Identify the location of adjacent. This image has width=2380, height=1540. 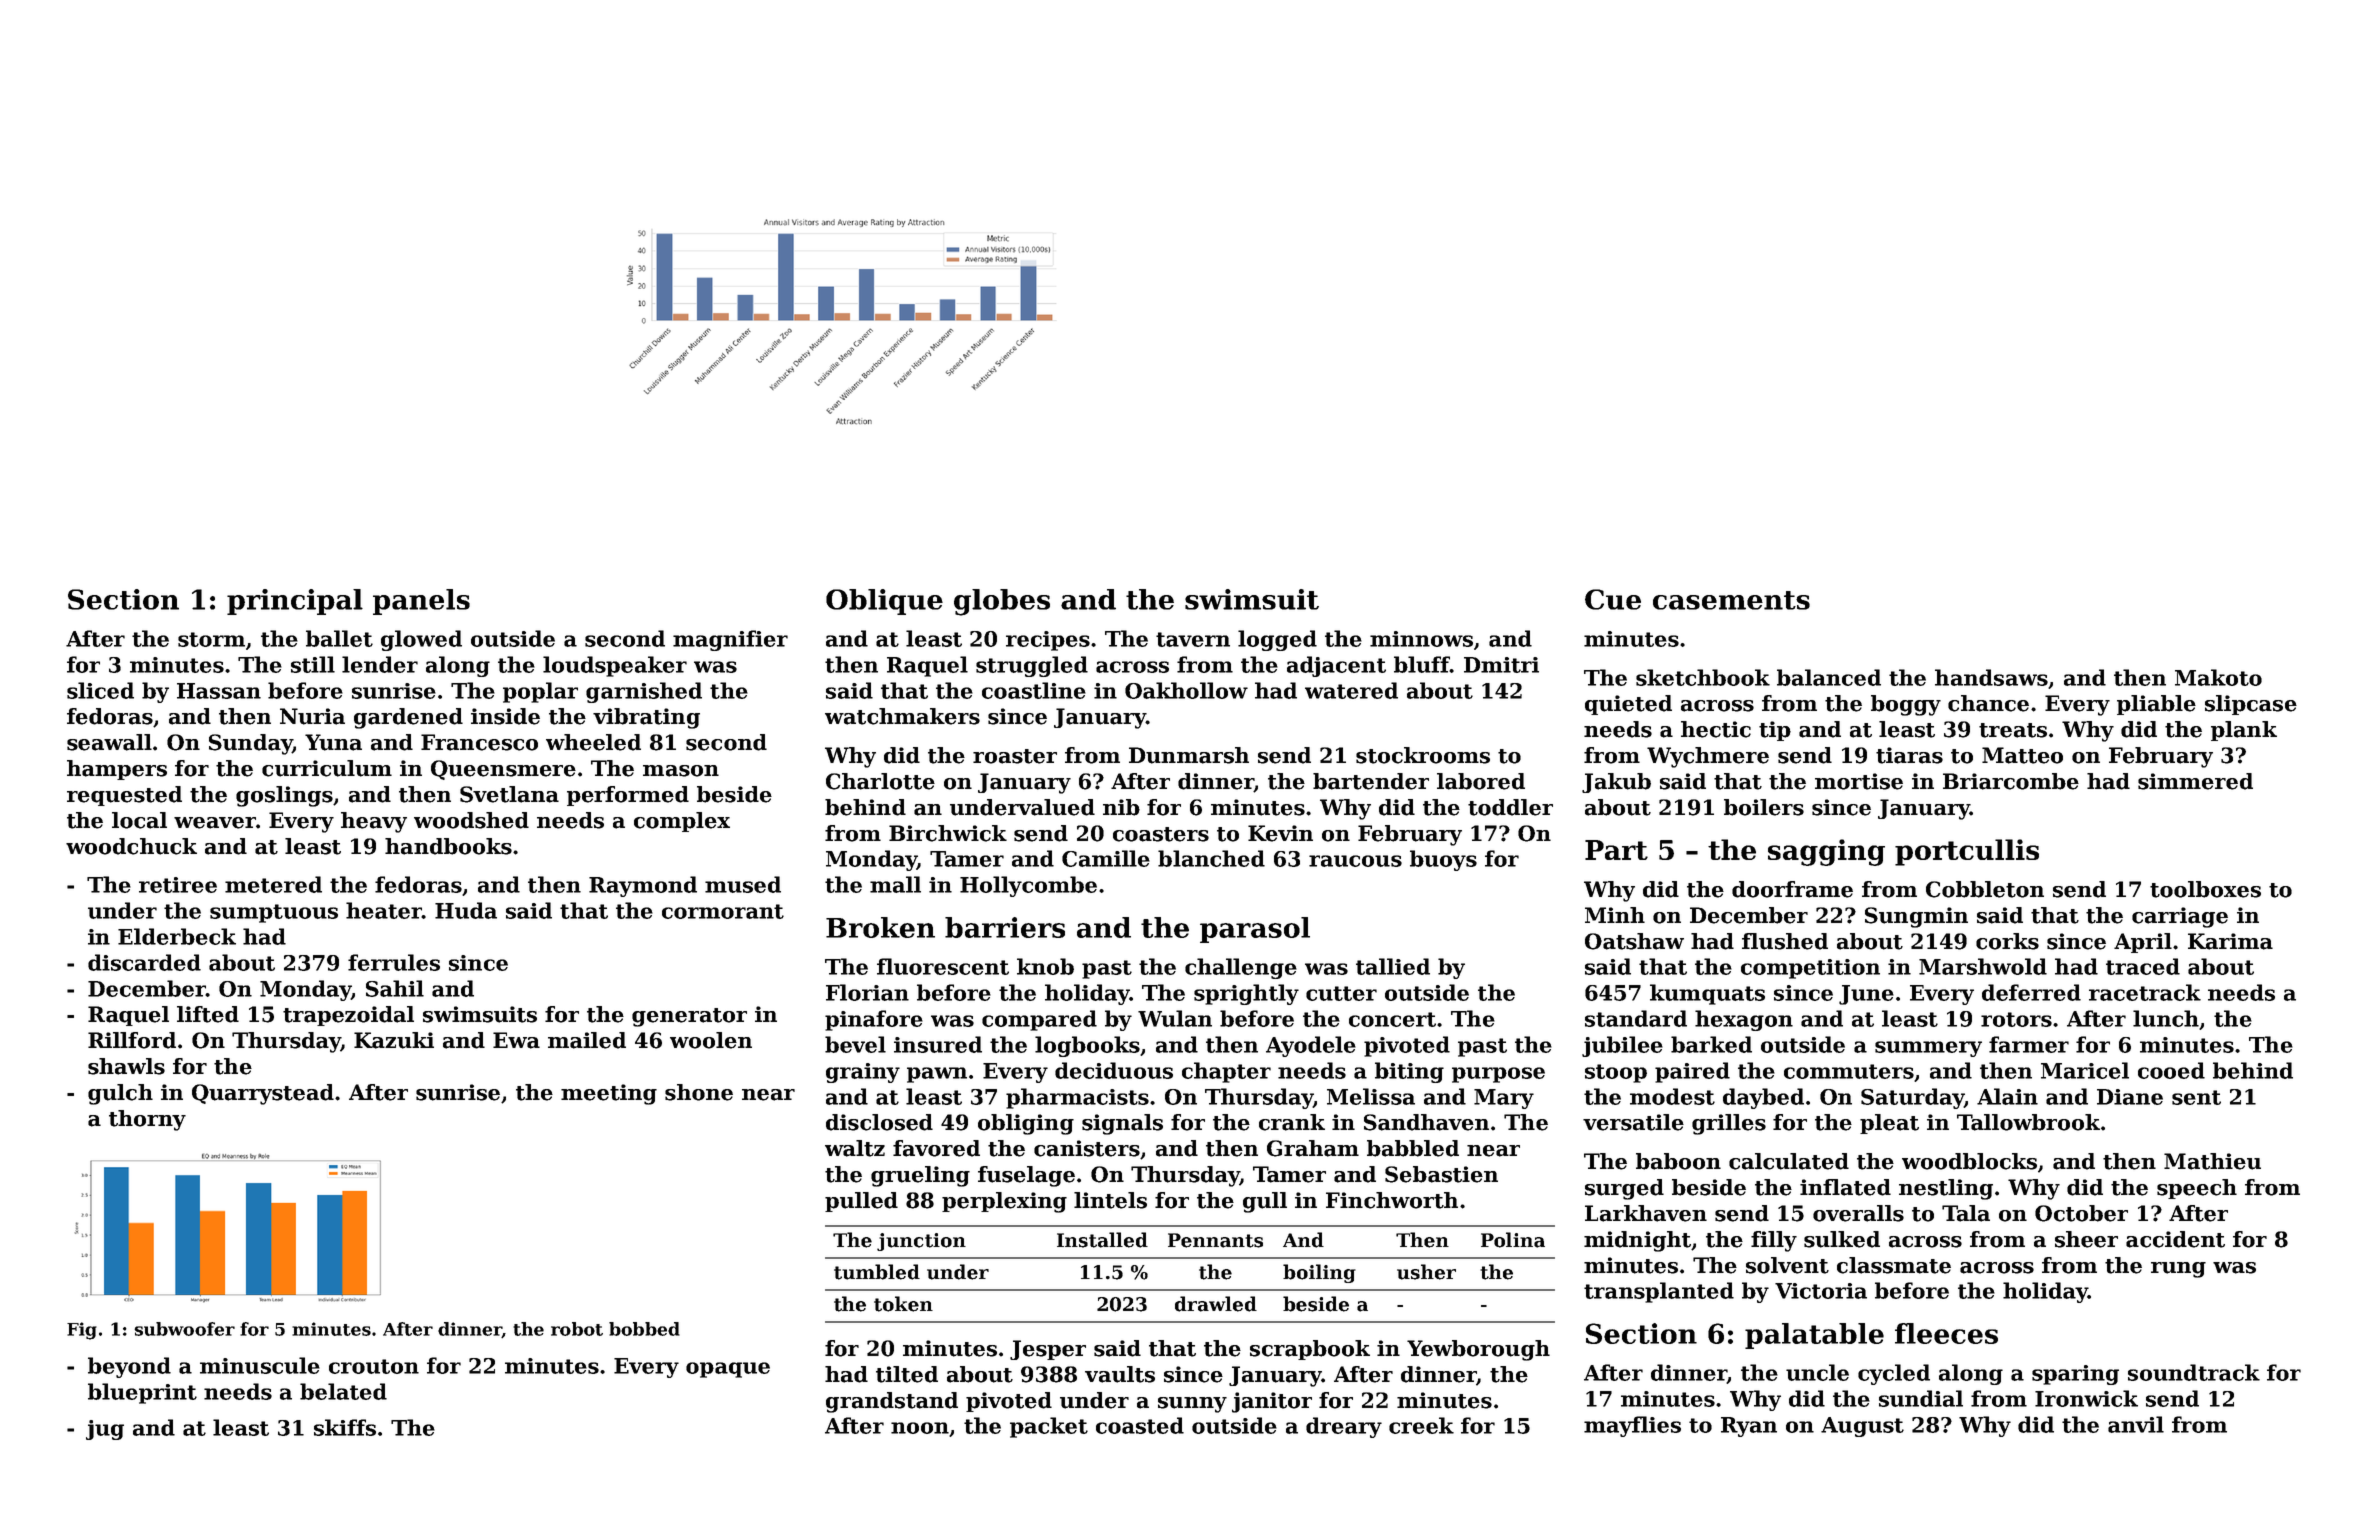
(1336, 666).
